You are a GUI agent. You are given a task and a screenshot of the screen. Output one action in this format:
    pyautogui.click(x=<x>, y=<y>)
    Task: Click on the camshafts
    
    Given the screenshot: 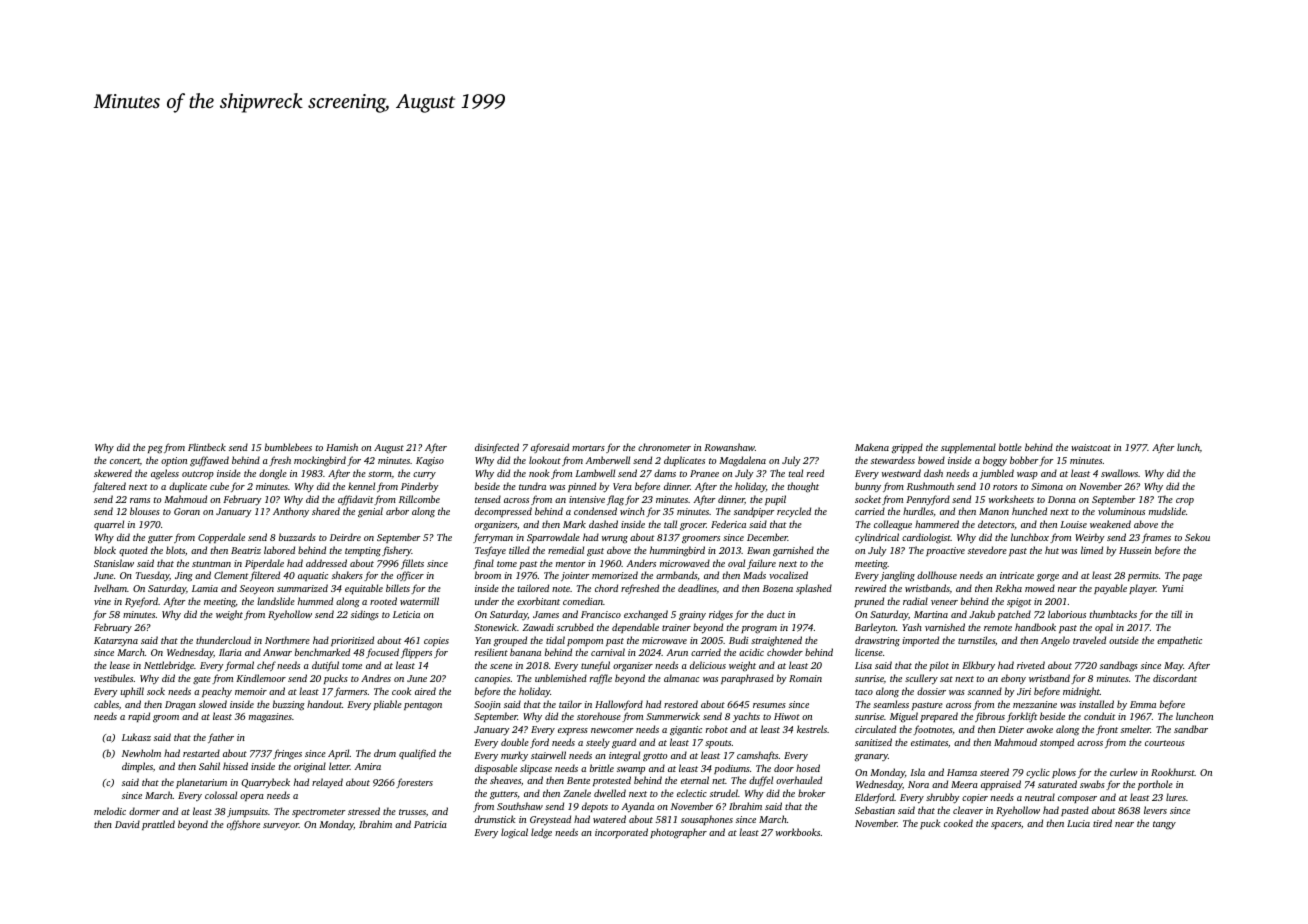 What is the action you would take?
    pyautogui.click(x=757, y=756)
